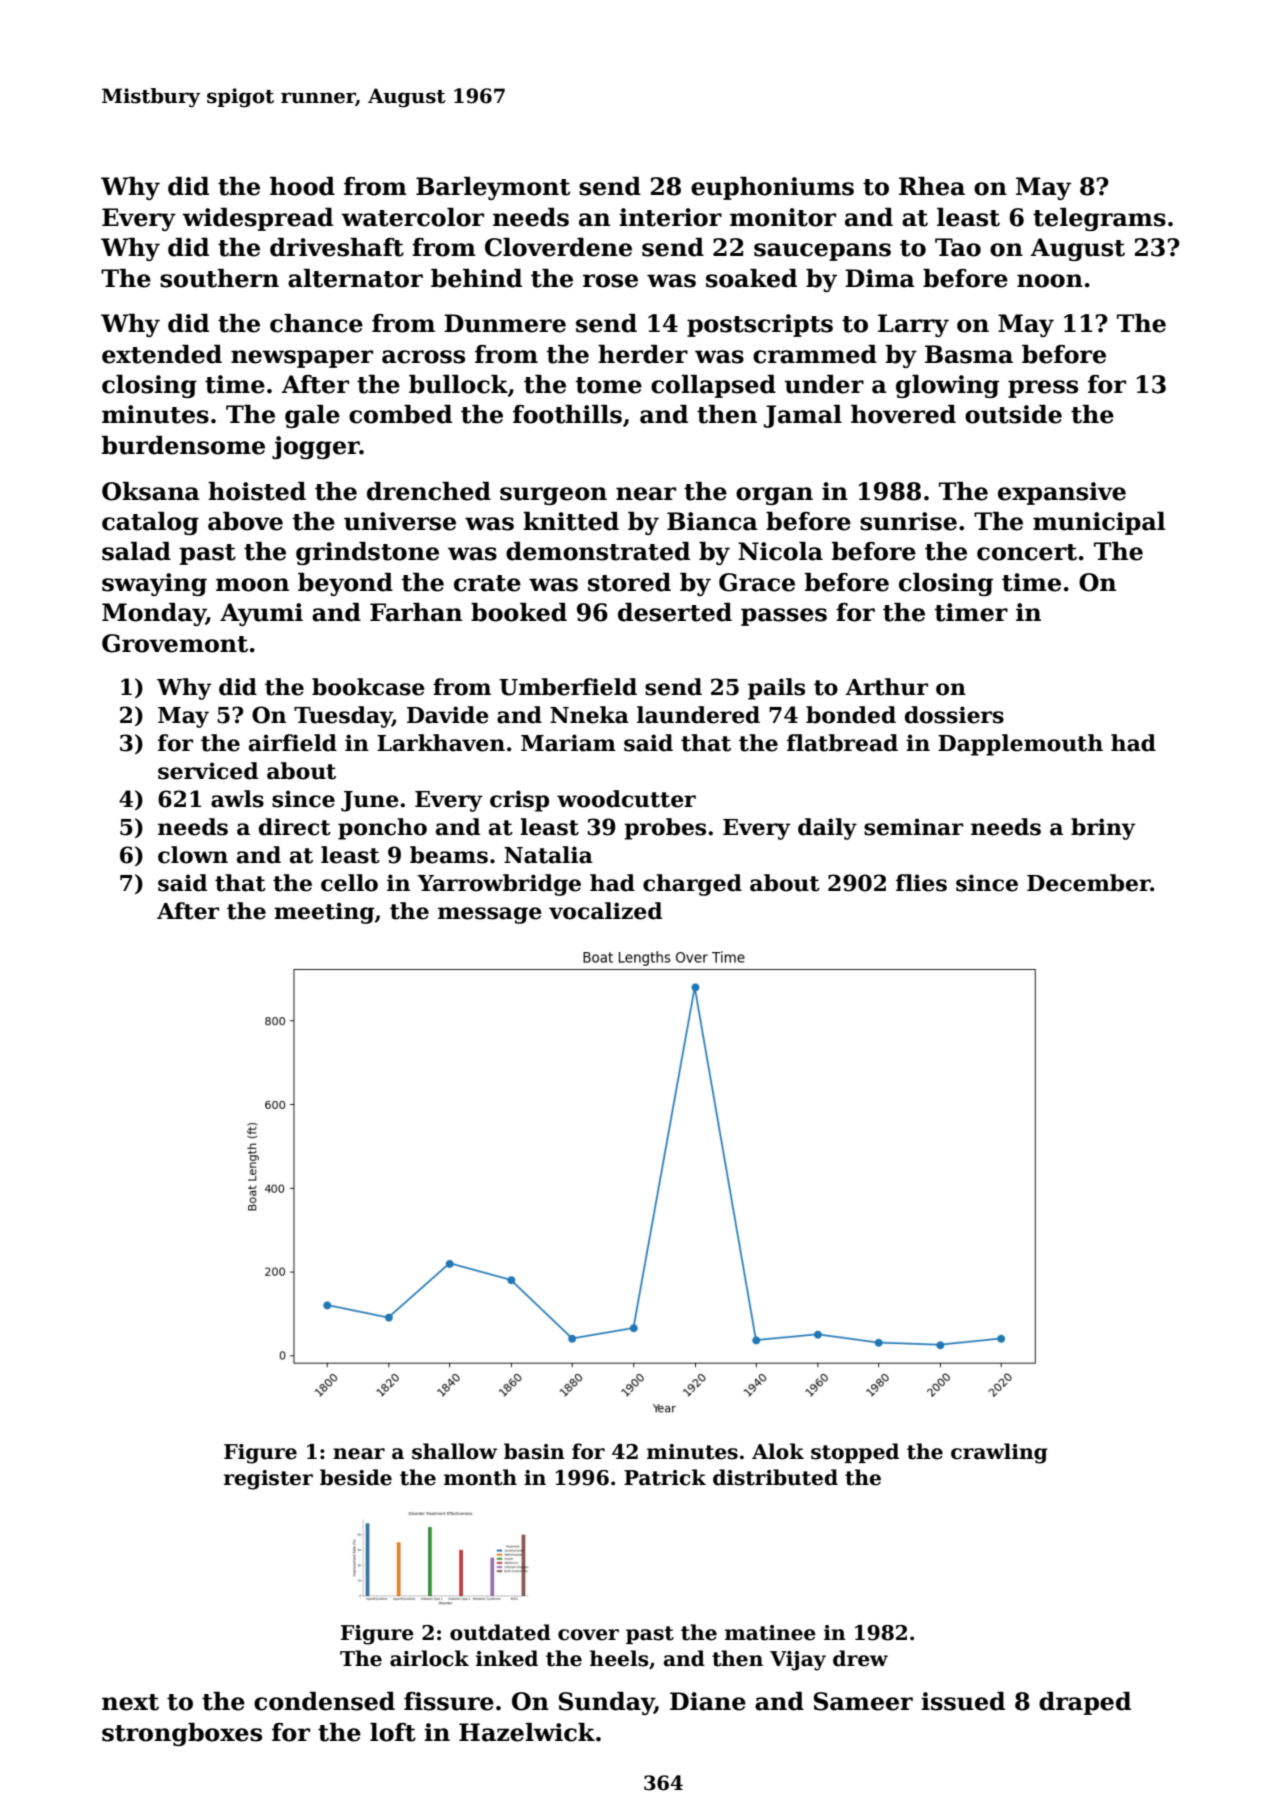 The height and width of the page is (1819, 1286). What do you see at coordinates (778, 1451) in the page?
I see `Alok` at bounding box center [778, 1451].
